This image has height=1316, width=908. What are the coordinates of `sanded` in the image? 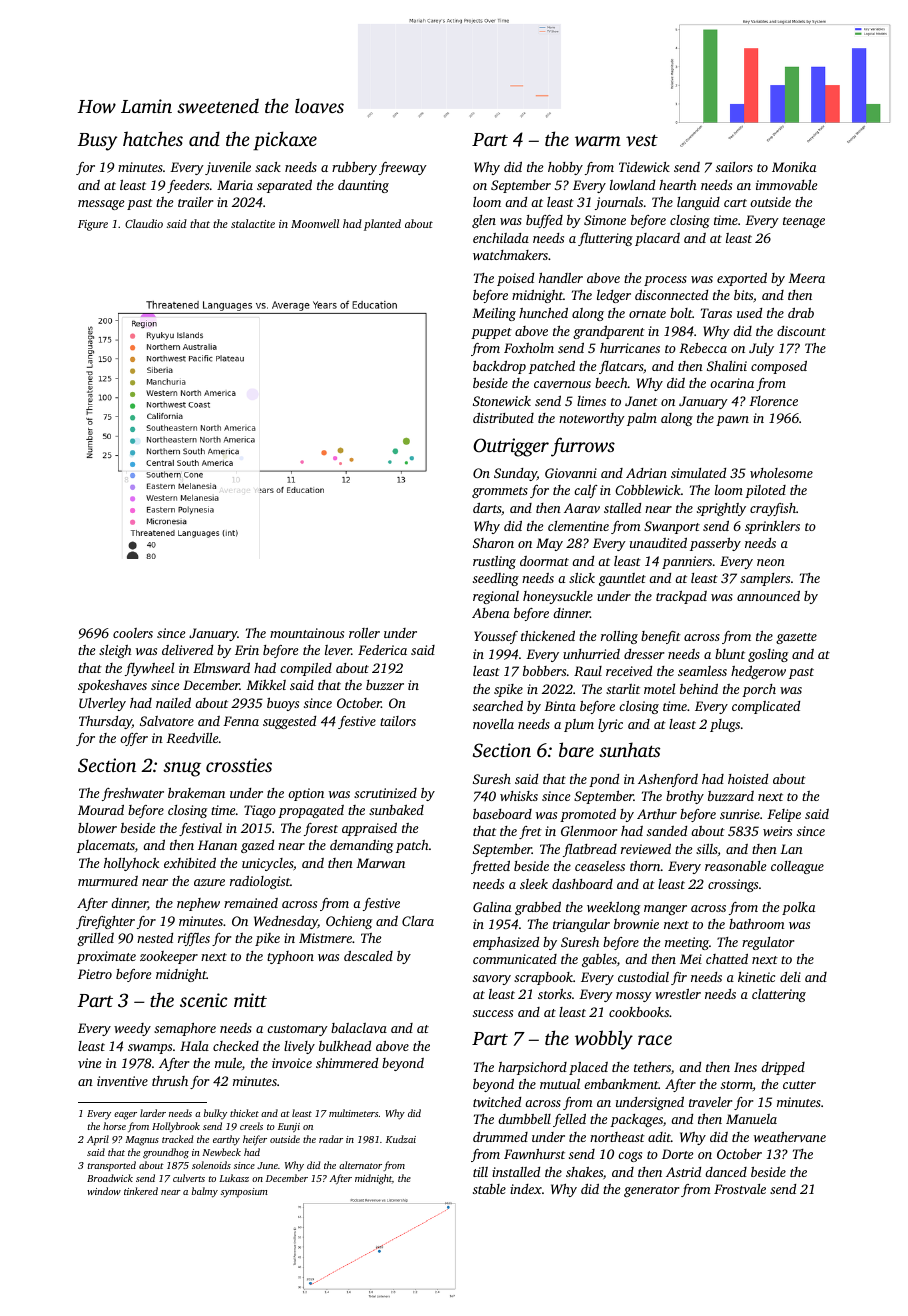 It's located at (667, 831).
